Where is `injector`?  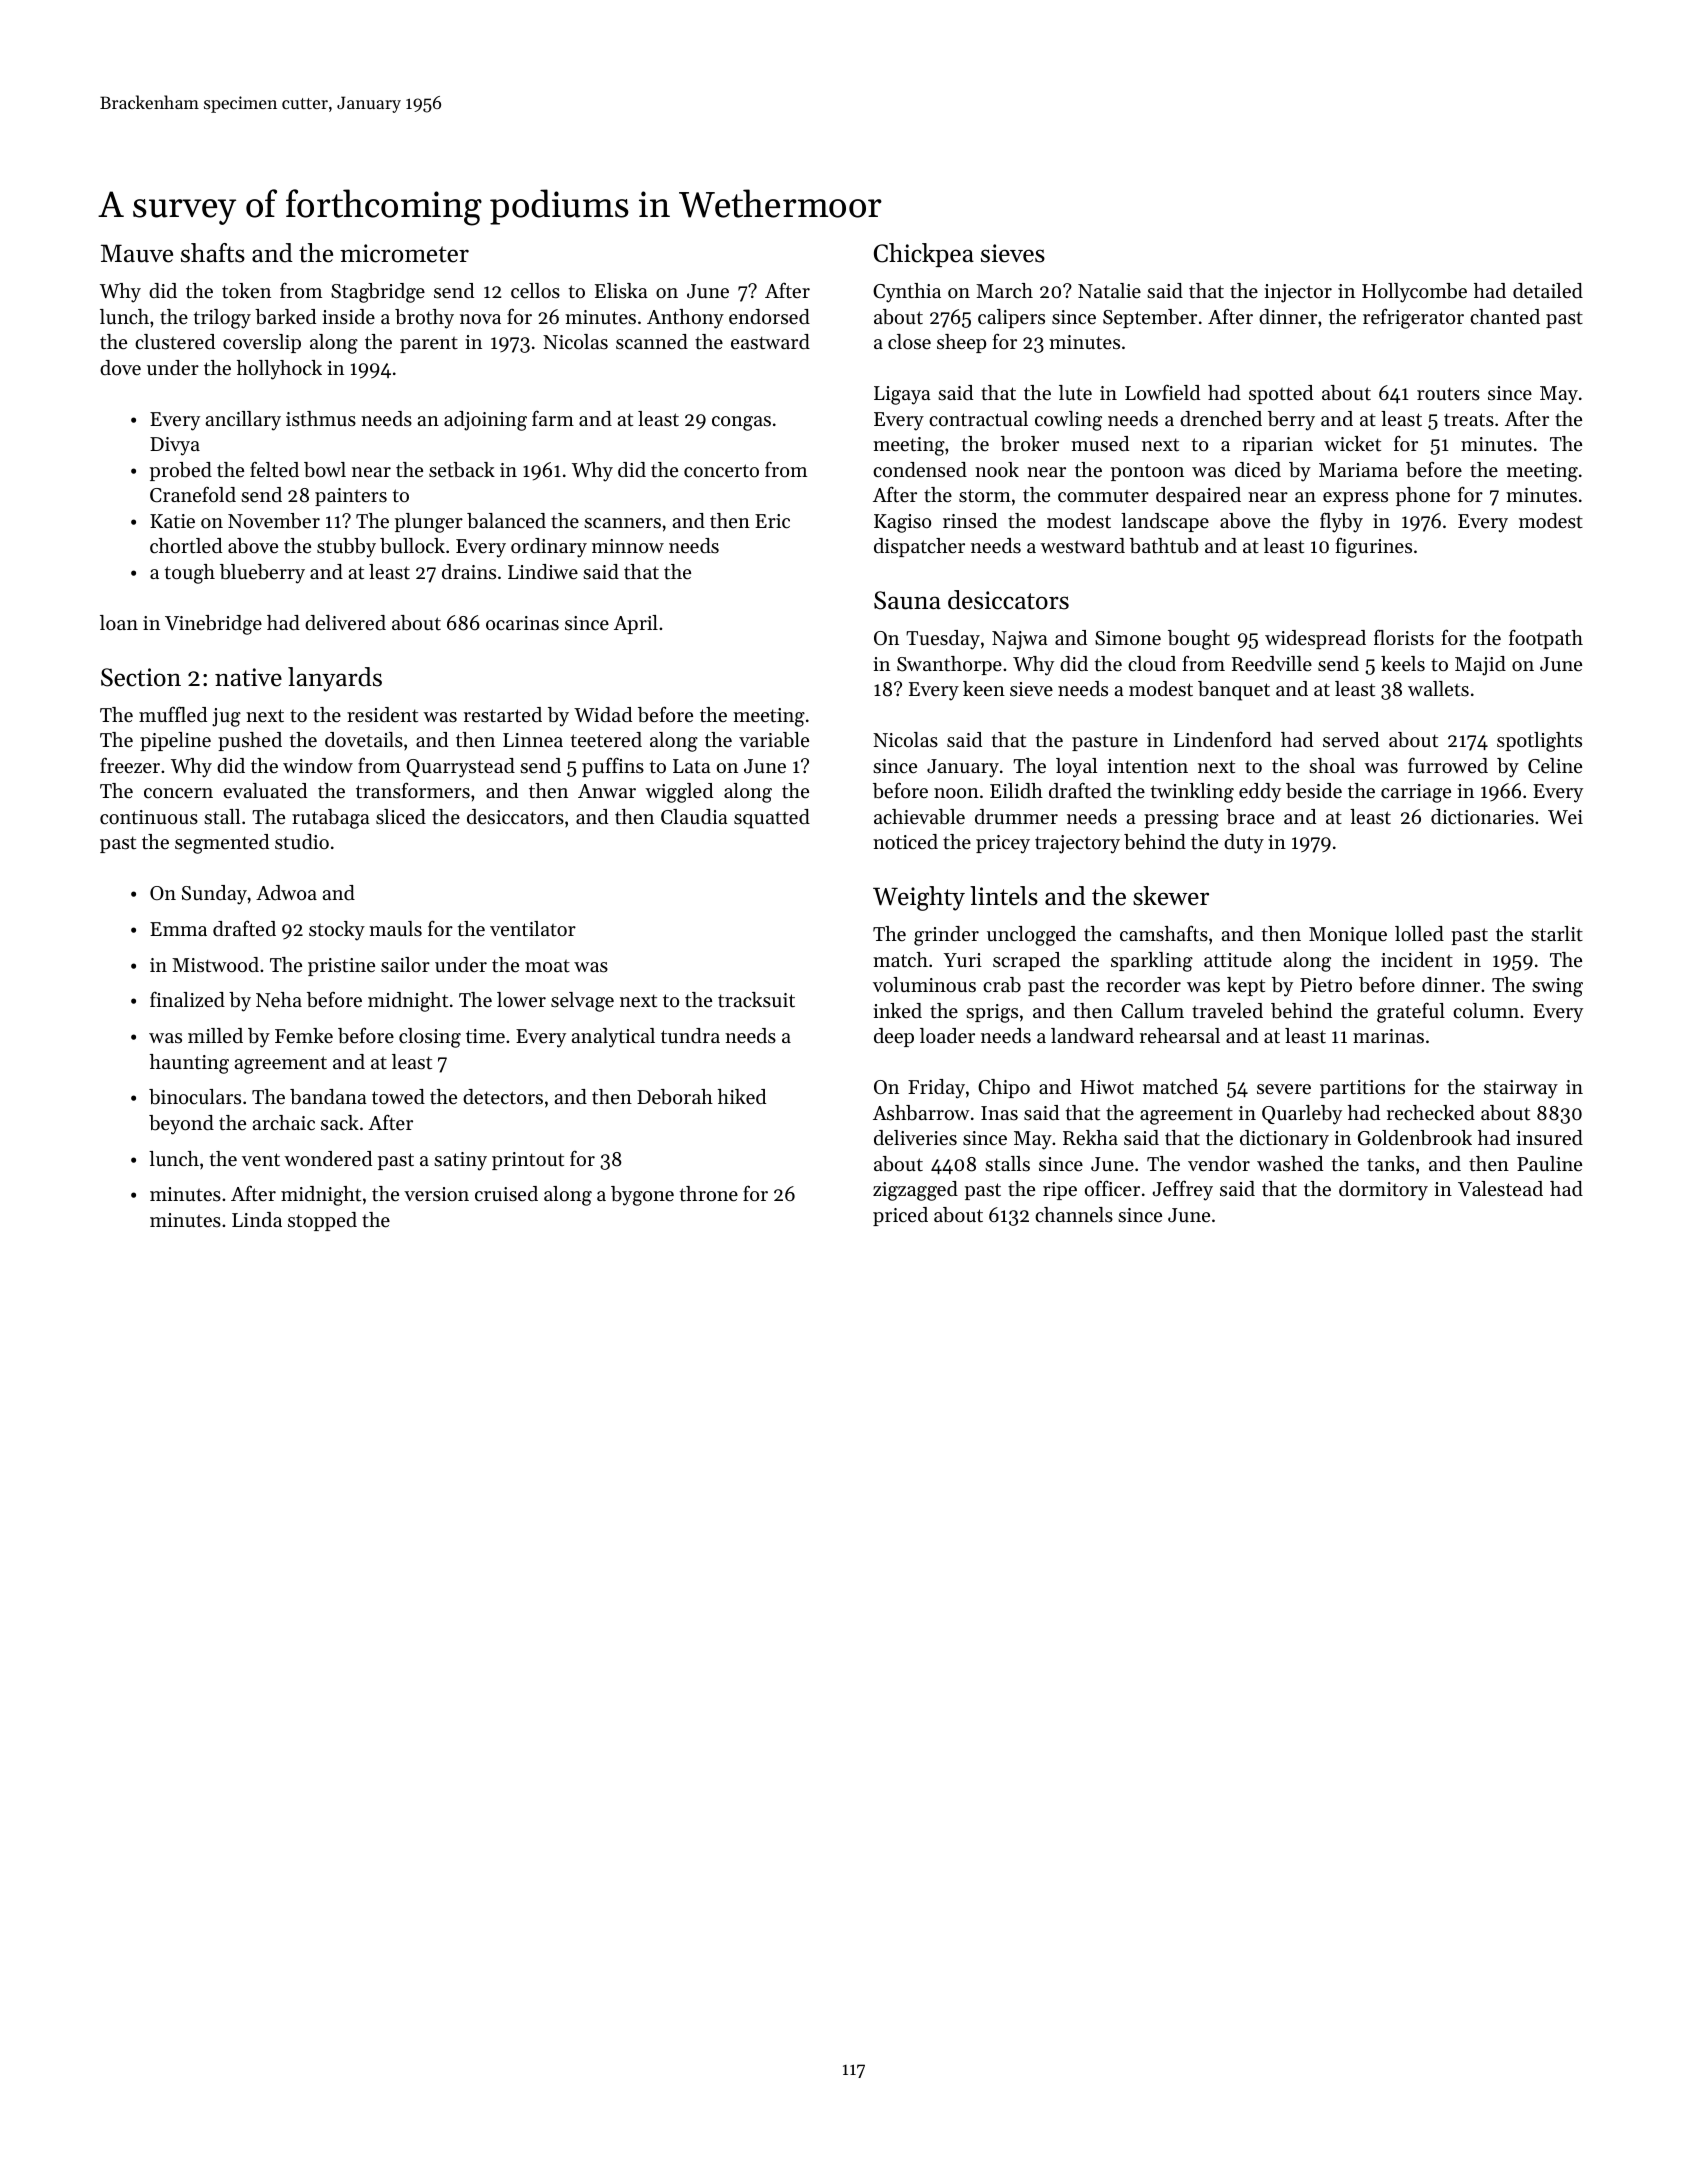
injector is located at coordinates (1298, 293).
